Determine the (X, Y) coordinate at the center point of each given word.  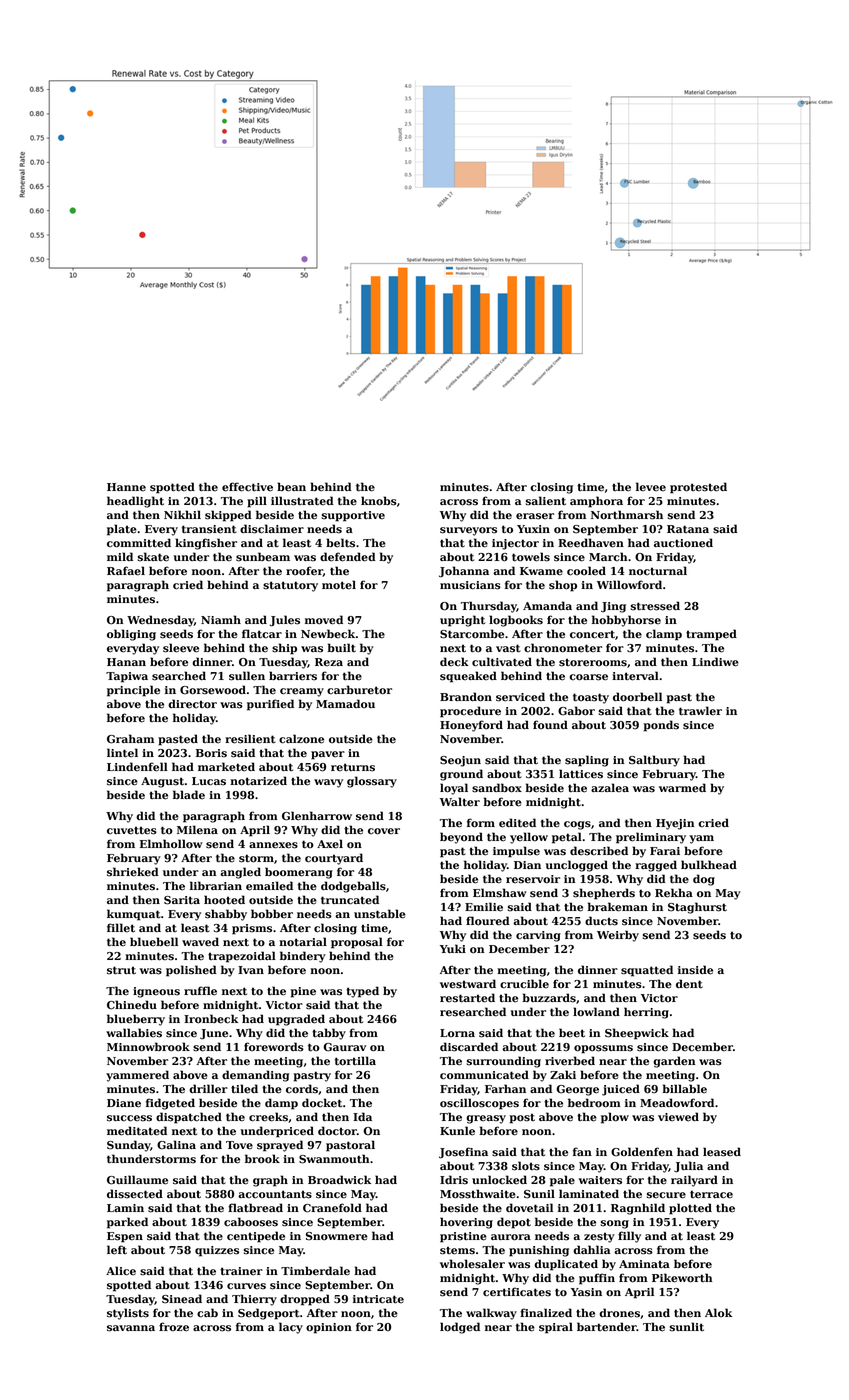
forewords (274, 1047)
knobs (379, 501)
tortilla (355, 1061)
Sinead (182, 1299)
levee (651, 487)
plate (122, 530)
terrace (711, 1194)
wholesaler (472, 1264)
